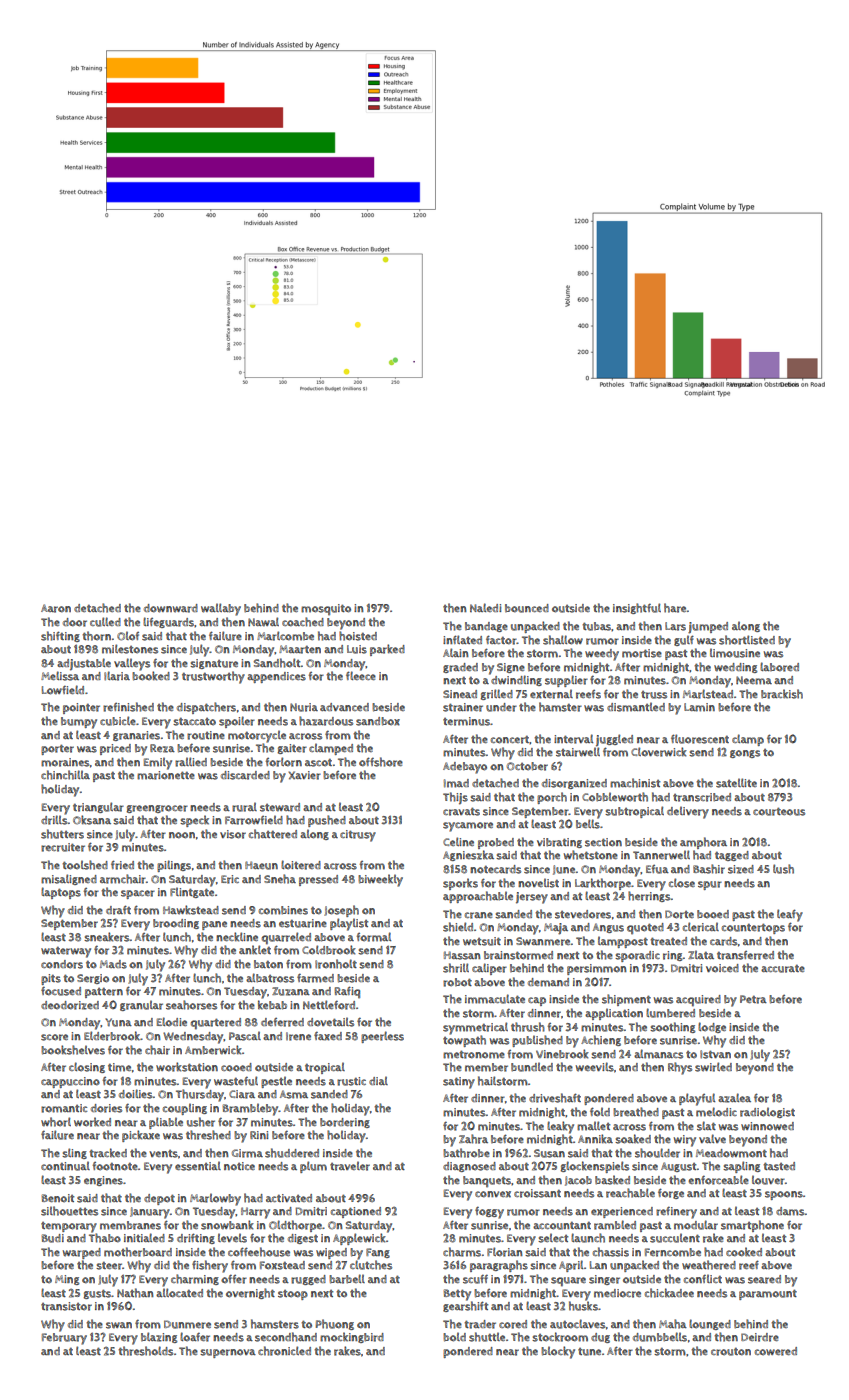 This page has height=1400, width=849. I want to click on Signe, so click(511, 668).
